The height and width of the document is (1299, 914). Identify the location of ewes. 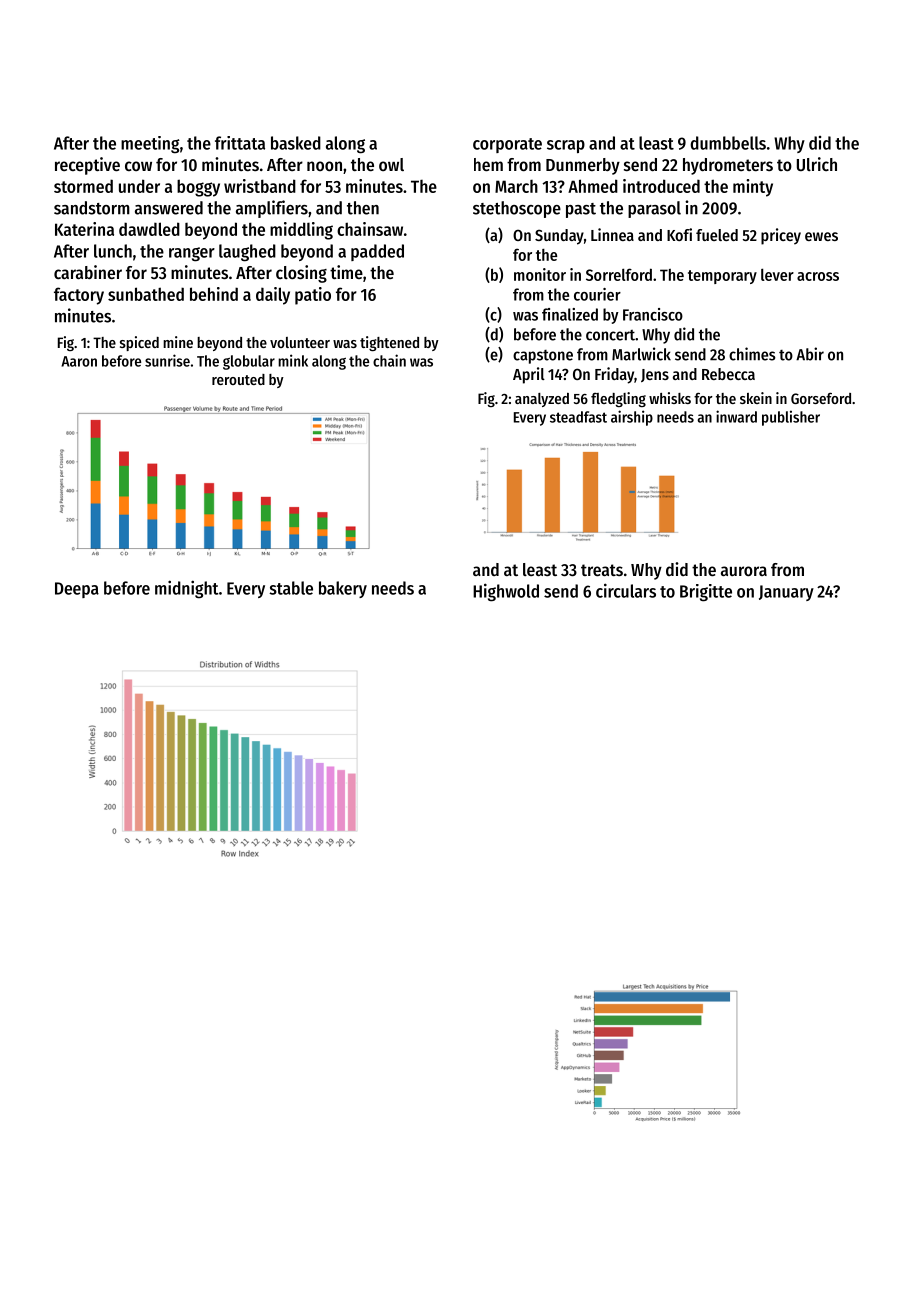
(821, 236).
